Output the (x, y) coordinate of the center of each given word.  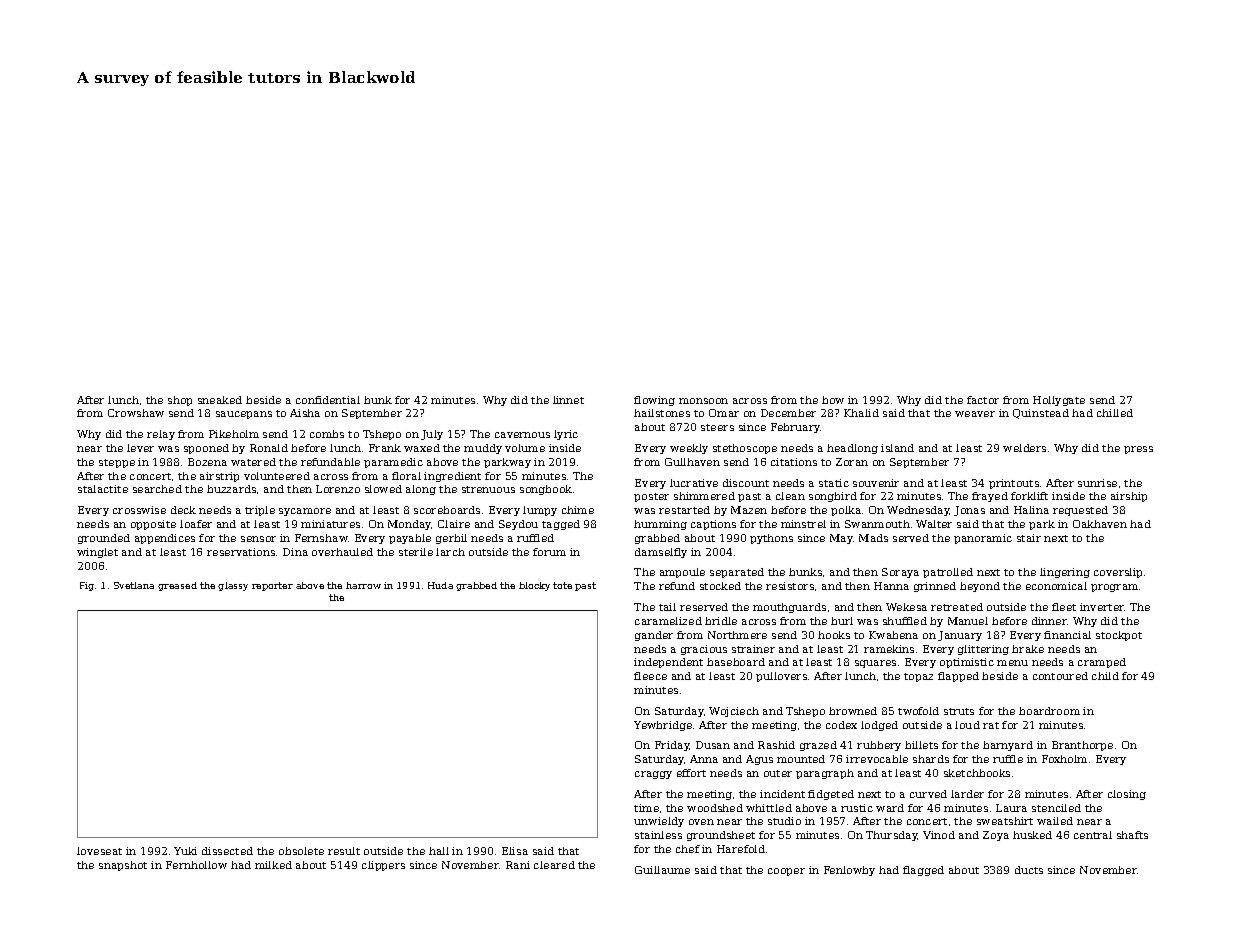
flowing (654, 401)
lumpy (540, 511)
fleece (650, 676)
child (1105, 676)
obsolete (301, 851)
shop (180, 401)
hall (439, 851)
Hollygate (1059, 401)
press (1138, 450)
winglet (97, 553)
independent (668, 663)
